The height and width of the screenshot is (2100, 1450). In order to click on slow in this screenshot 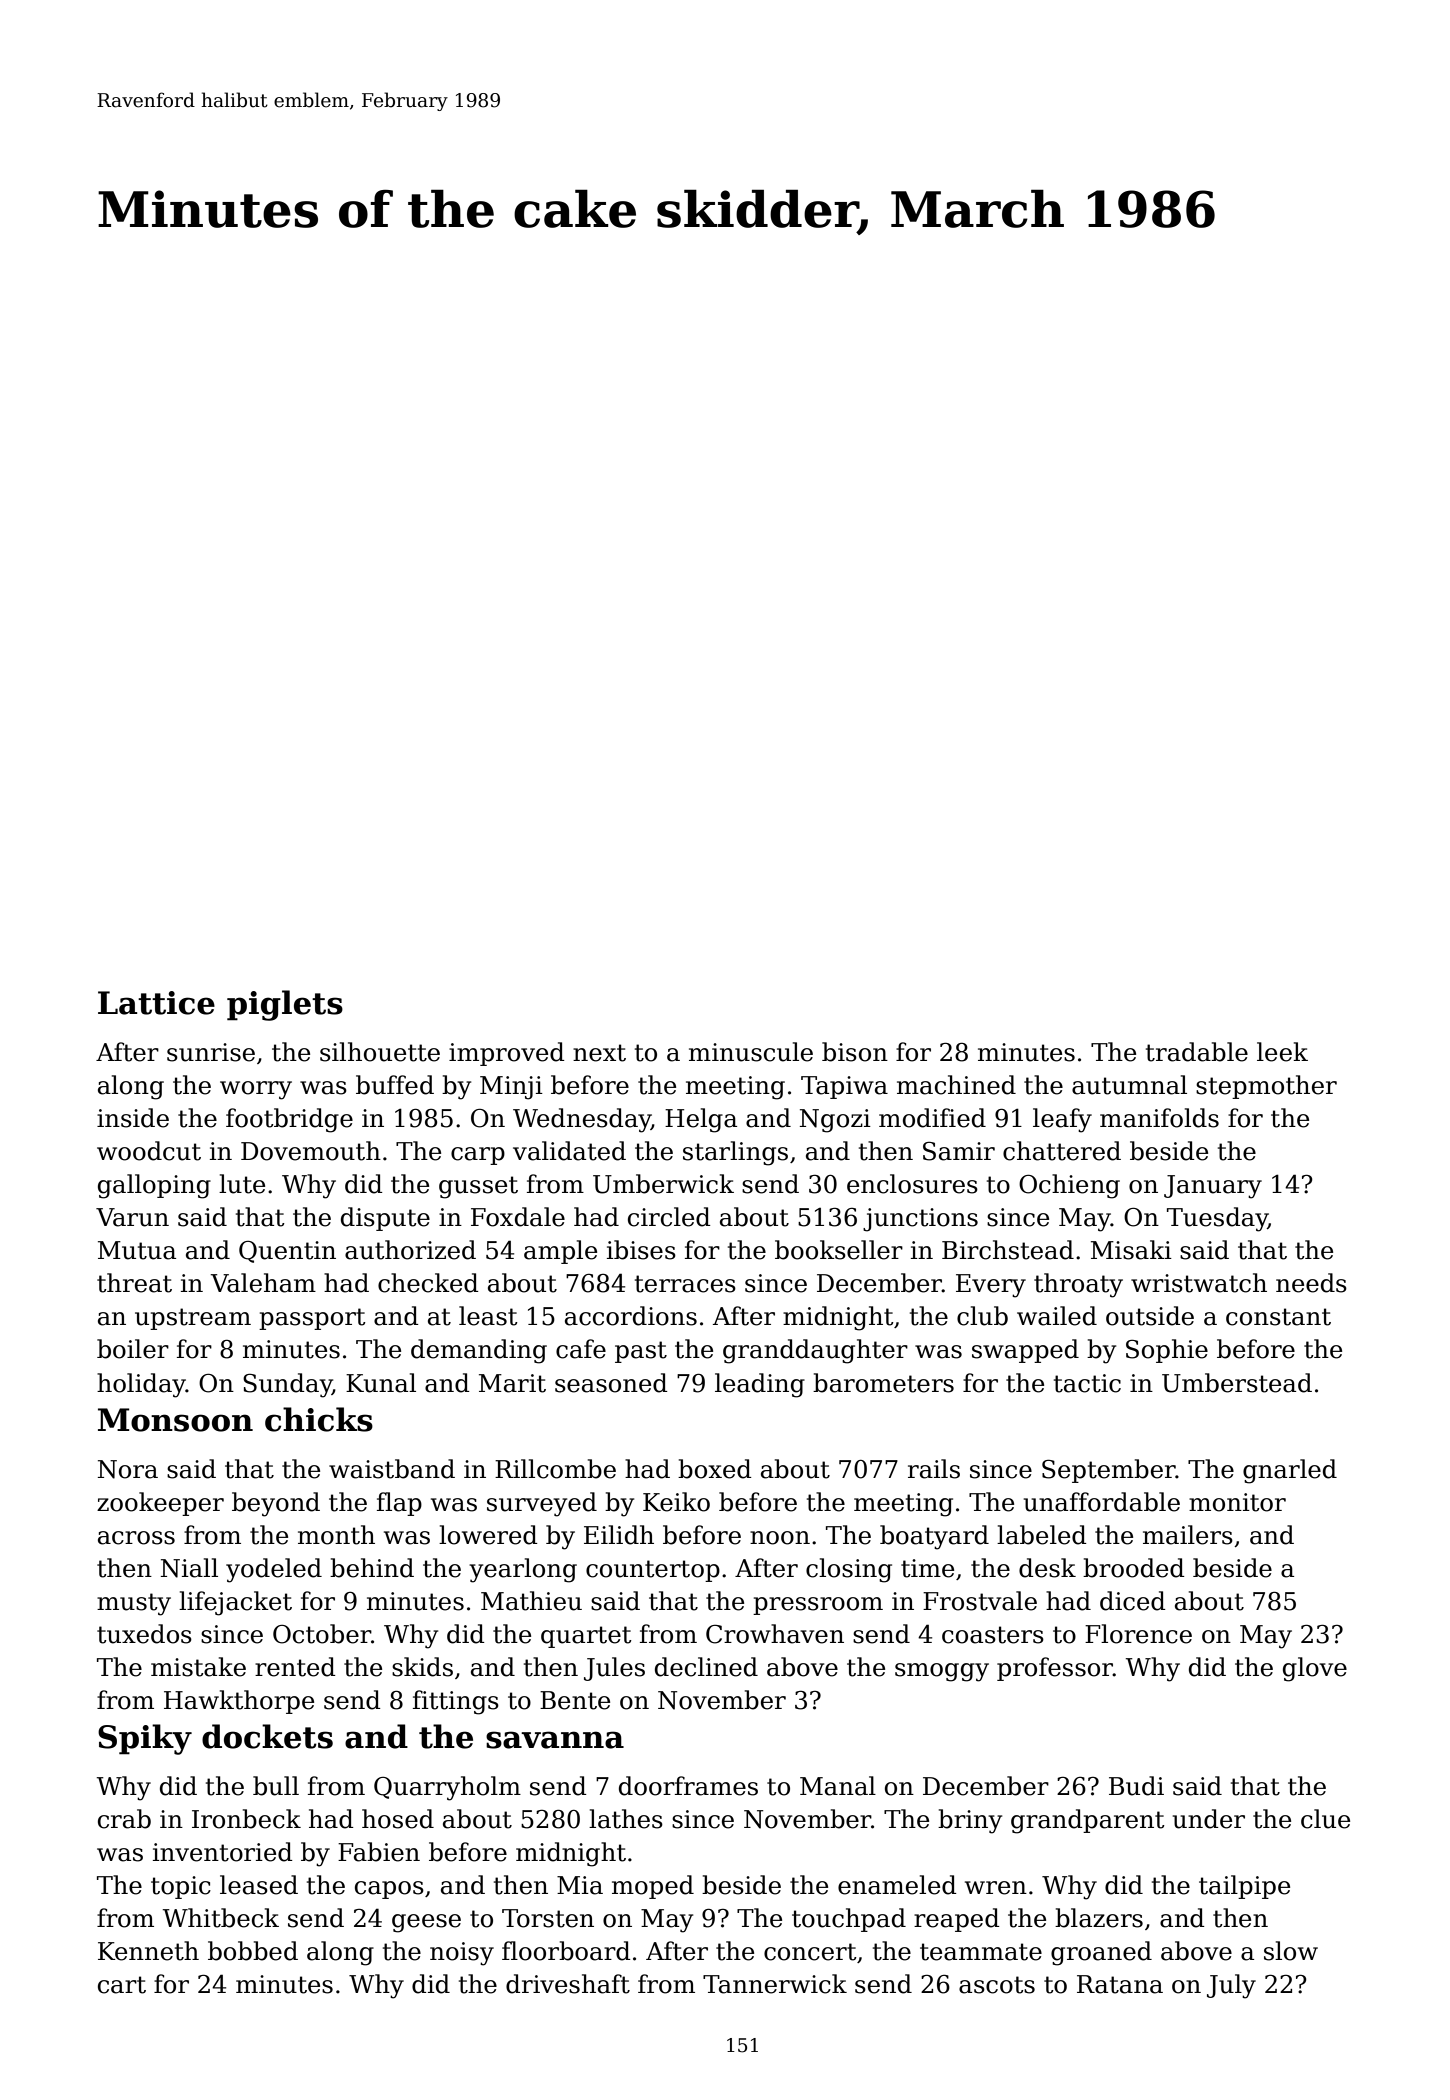, I will do `click(1291, 1951)`.
